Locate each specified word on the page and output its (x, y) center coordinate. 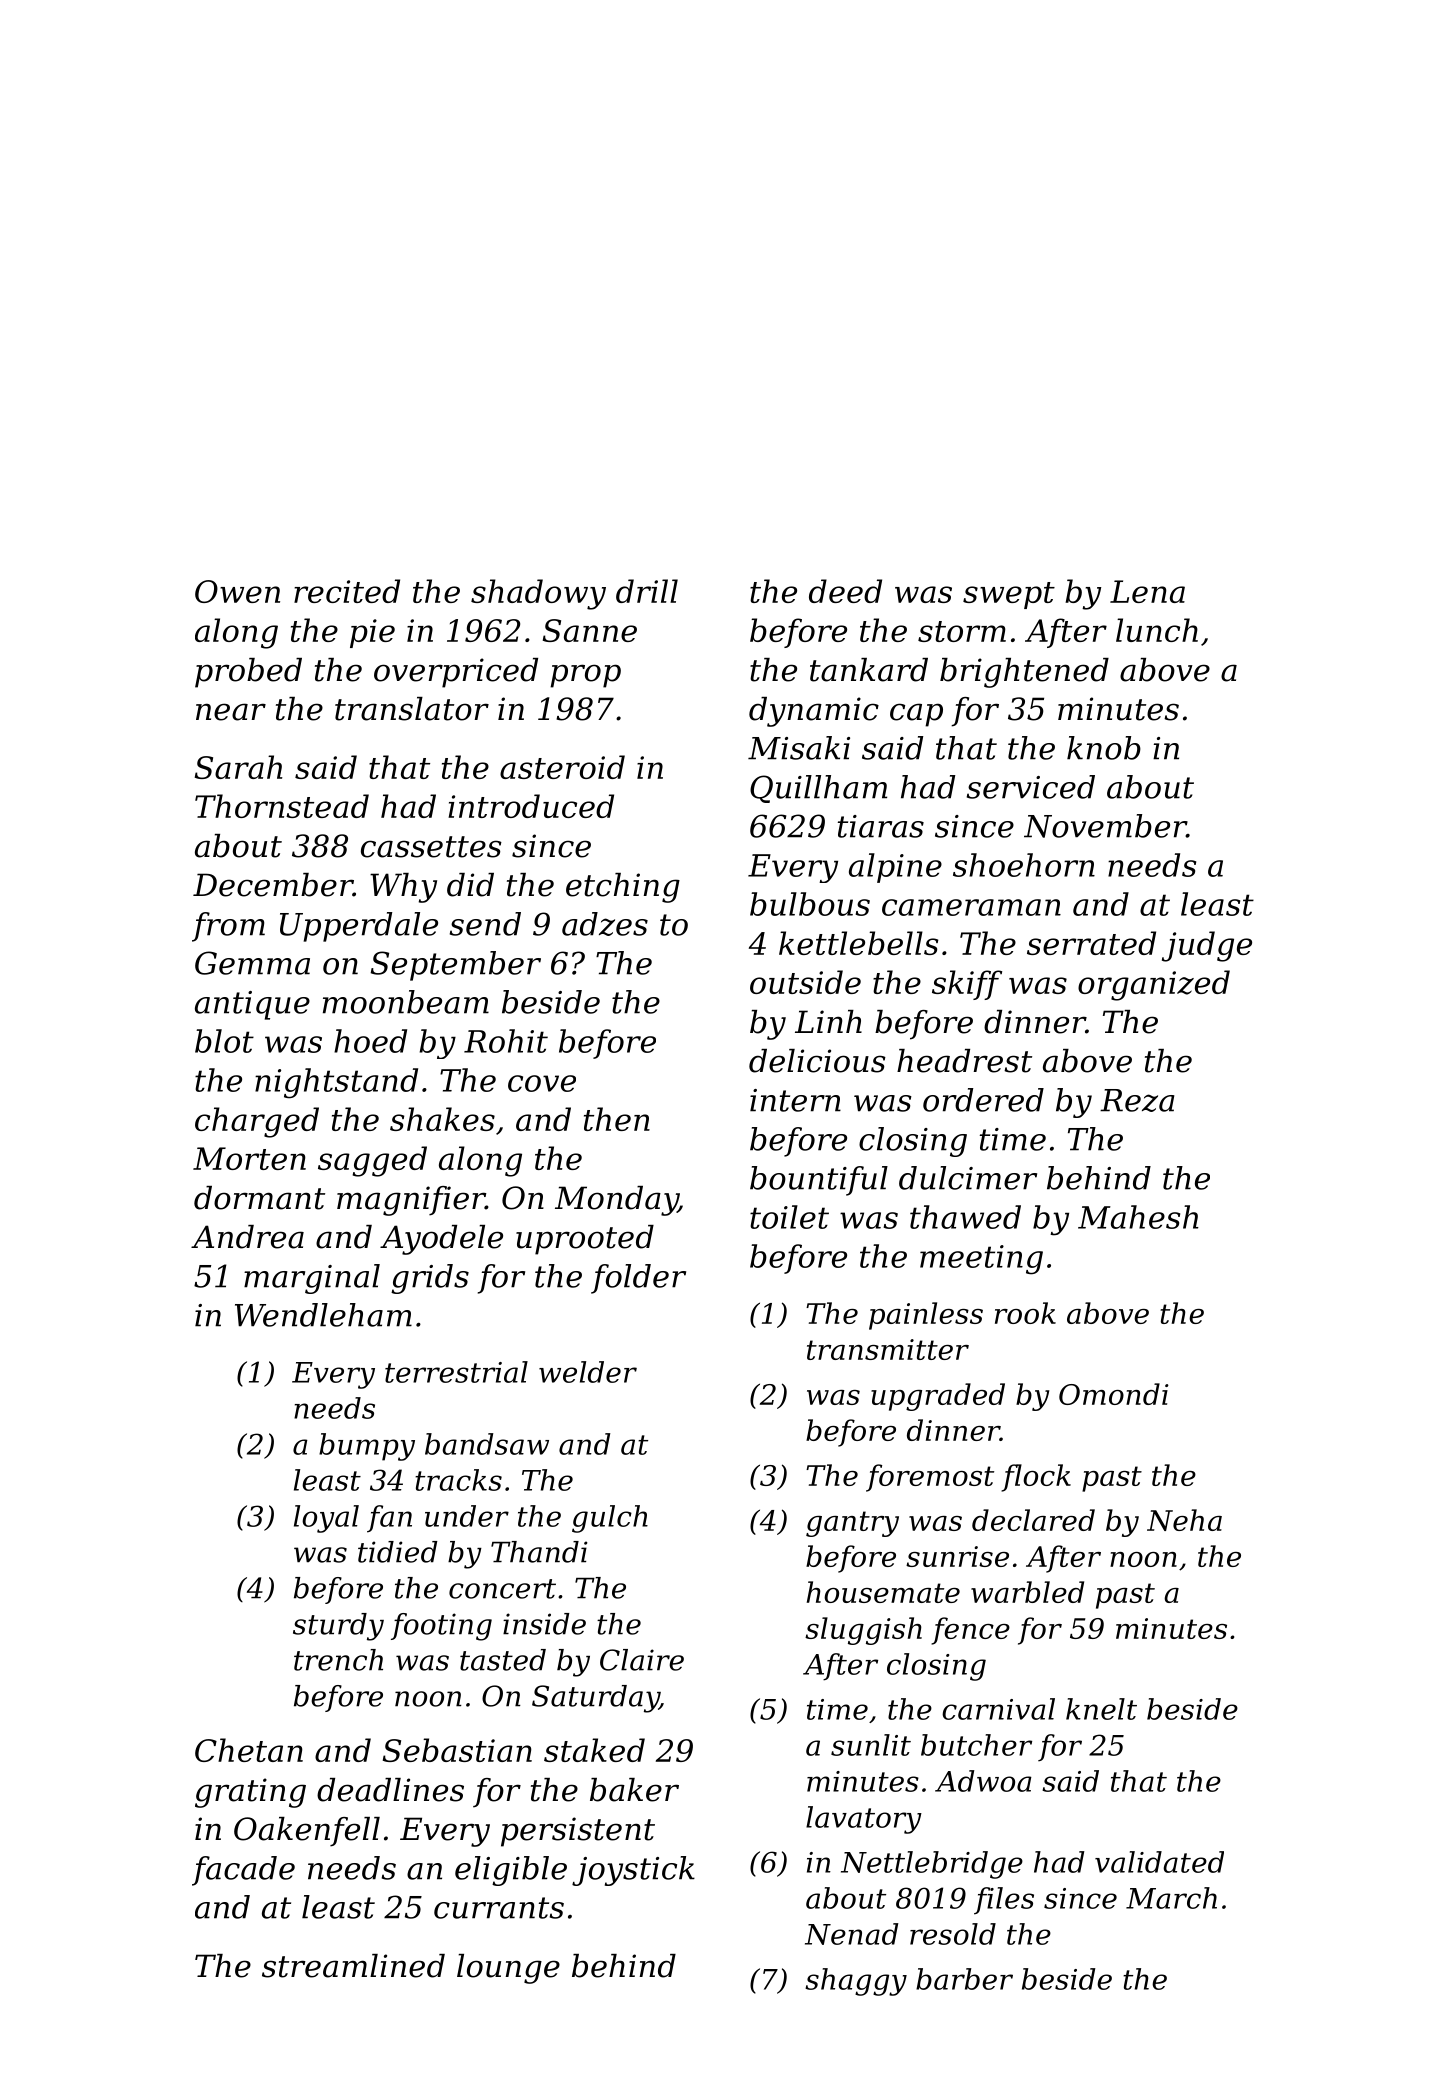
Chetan (249, 1750)
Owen (237, 591)
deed (845, 591)
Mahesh (1138, 1217)
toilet (789, 1217)
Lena (1147, 591)
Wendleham (323, 1315)
